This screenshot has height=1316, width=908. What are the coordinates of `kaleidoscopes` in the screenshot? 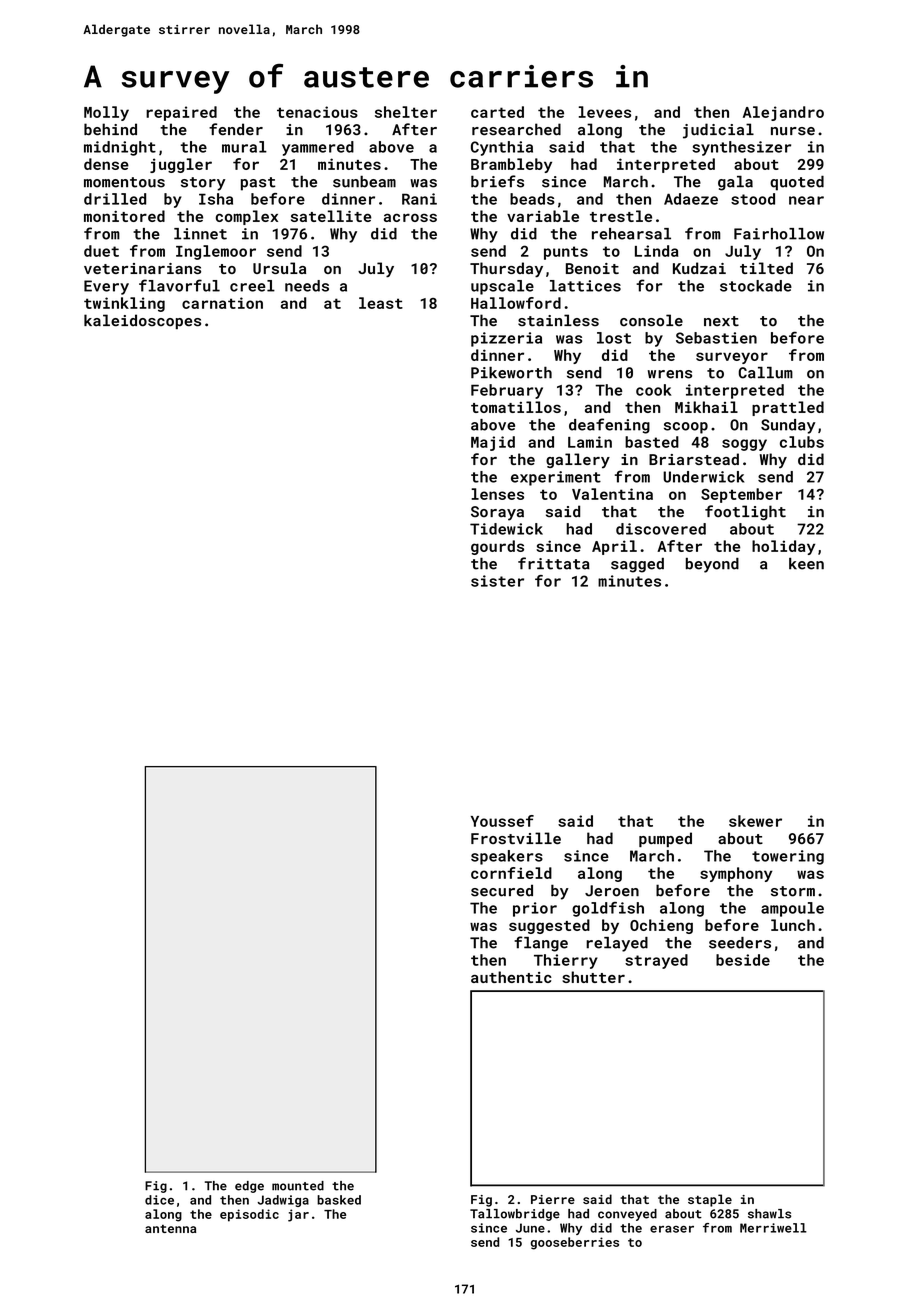 It's located at (142, 321).
